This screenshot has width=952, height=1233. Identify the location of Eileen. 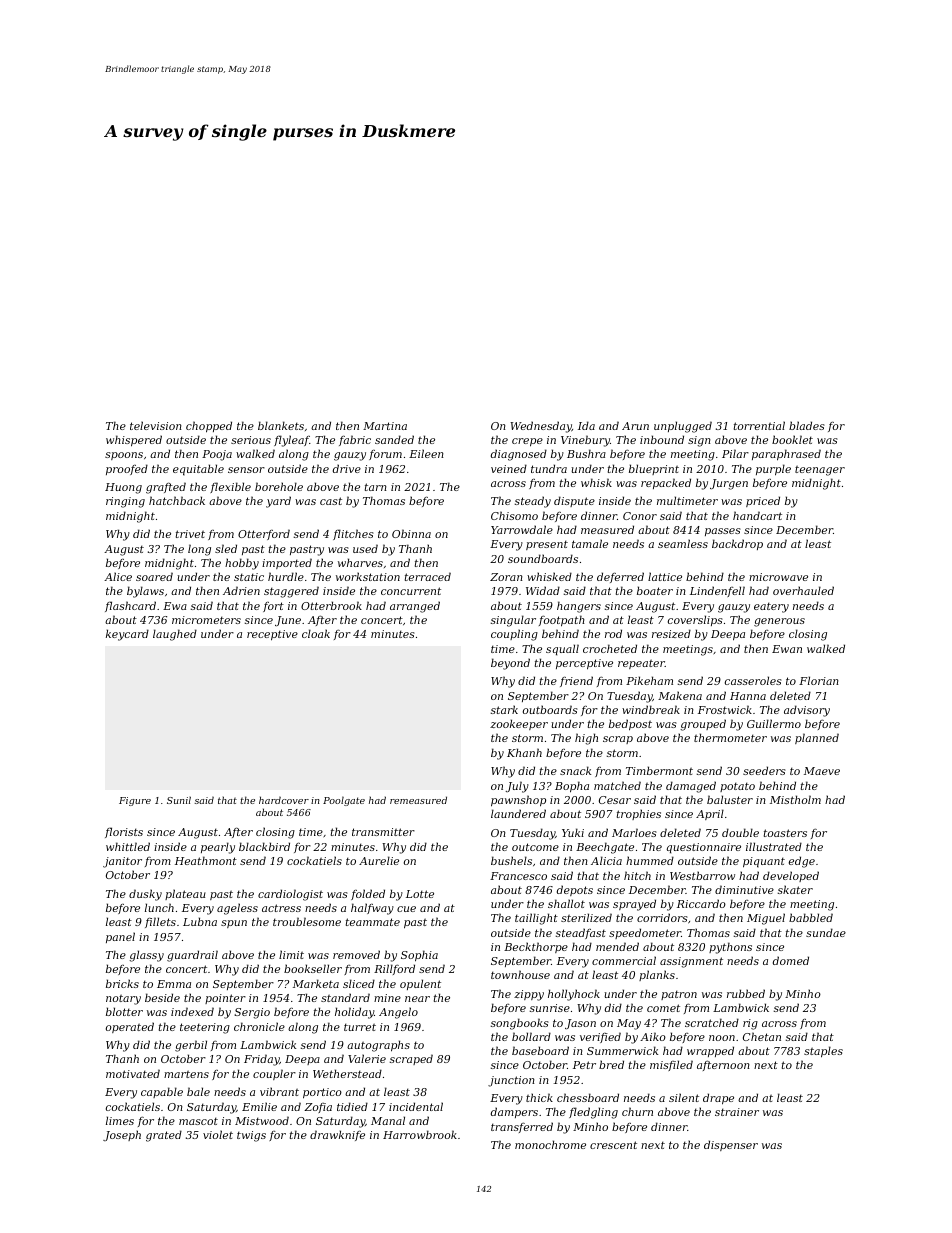
(426, 453).
